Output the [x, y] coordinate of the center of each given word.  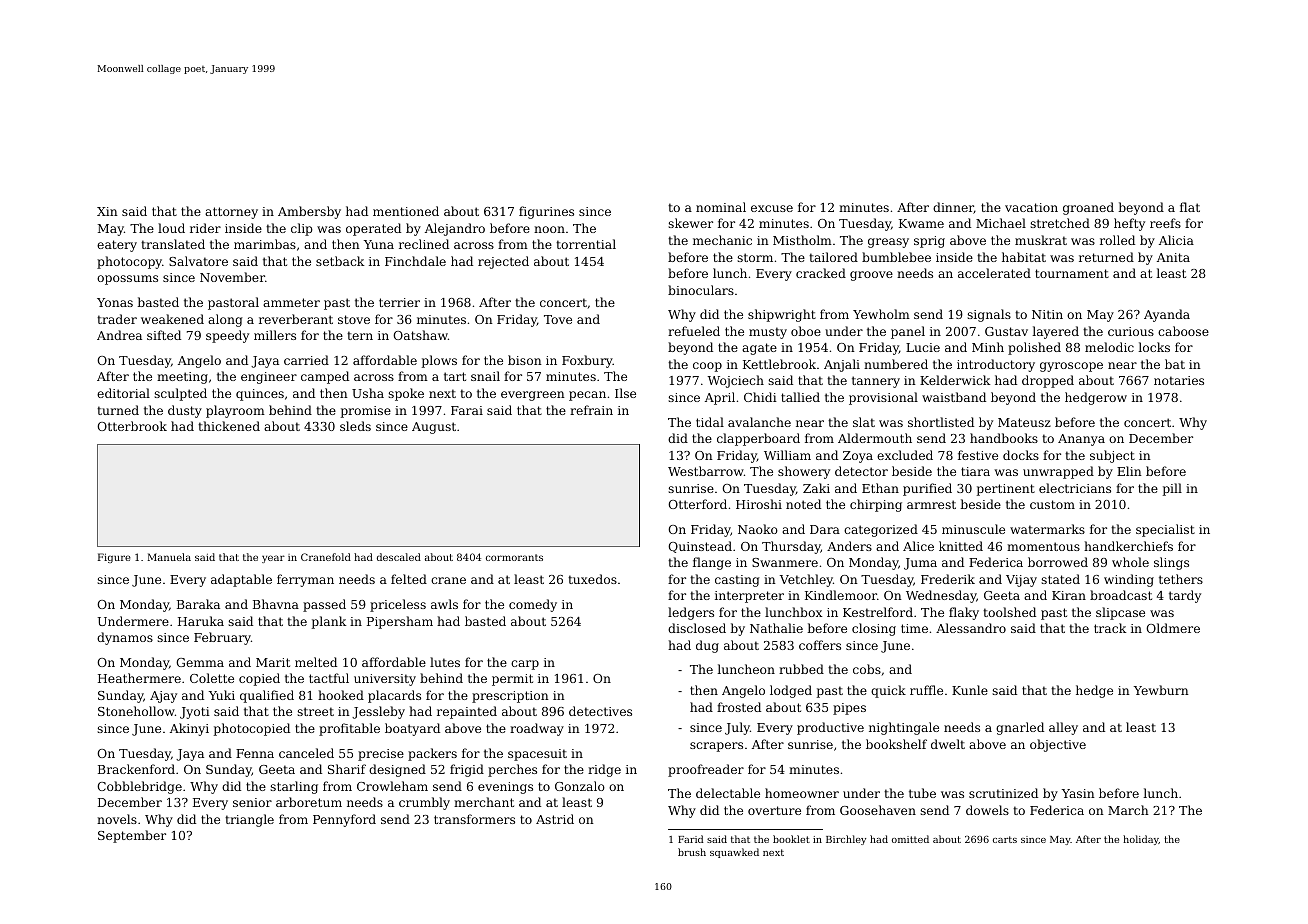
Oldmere [1173, 628]
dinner [953, 208]
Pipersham [400, 622]
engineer [269, 378]
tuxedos [592, 579]
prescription [510, 697]
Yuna [379, 244]
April [720, 398]
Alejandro [455, 229]
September [132, 836]
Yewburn [1161, 690]
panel [908, 332]
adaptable [241, 580]
